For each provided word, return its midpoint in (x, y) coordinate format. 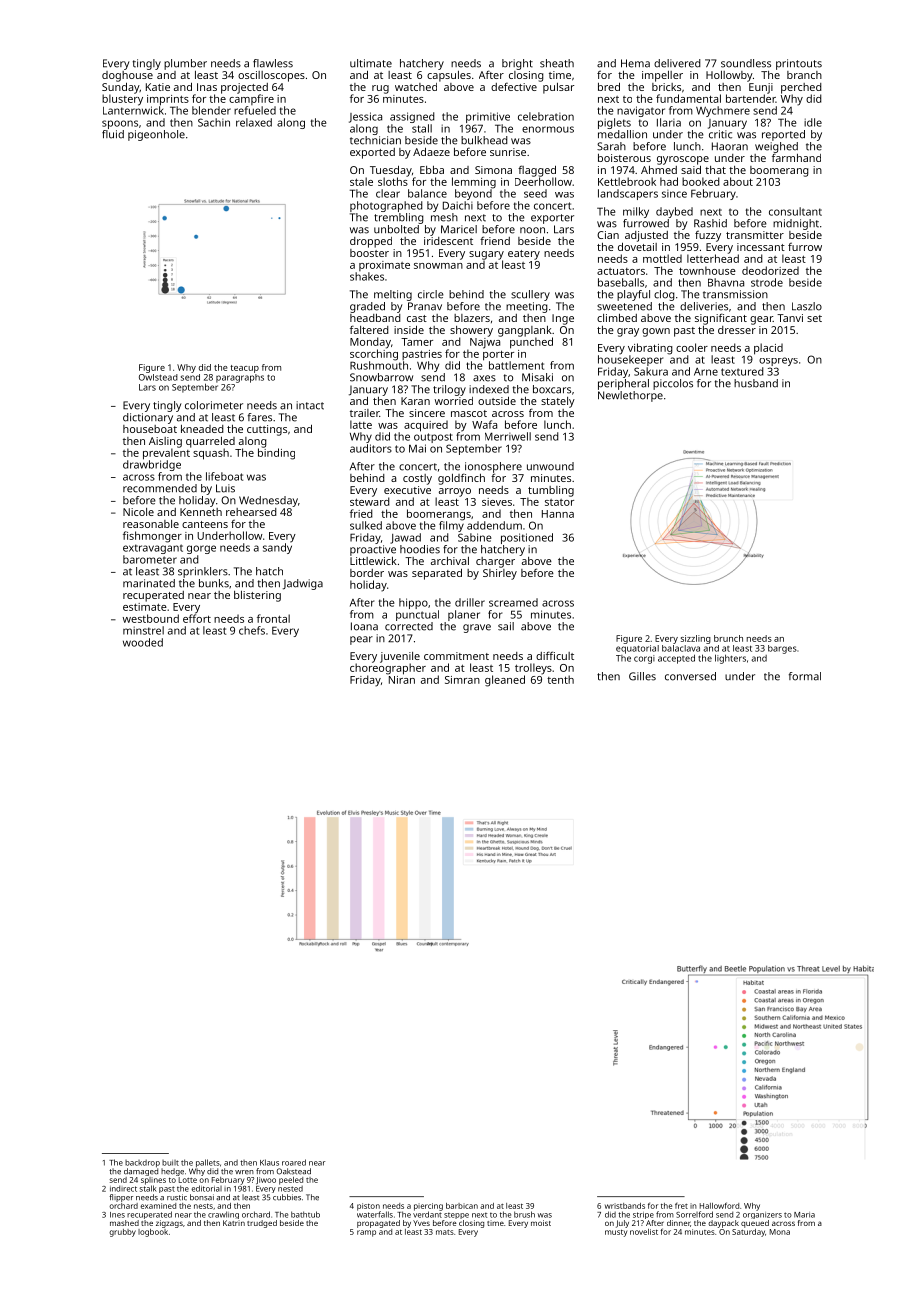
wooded (143, 642)
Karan (415, 401)
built (170, 1163)
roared (294, 1162)
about (738, 181)
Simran (462, 680)
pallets (208, 1163)
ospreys (778, 361)
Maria (804, 1215)
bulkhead (484, 140)
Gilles (642, 676)
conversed (690, 676)
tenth (560, 679)
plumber (185, 64)
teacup (244, 369)
